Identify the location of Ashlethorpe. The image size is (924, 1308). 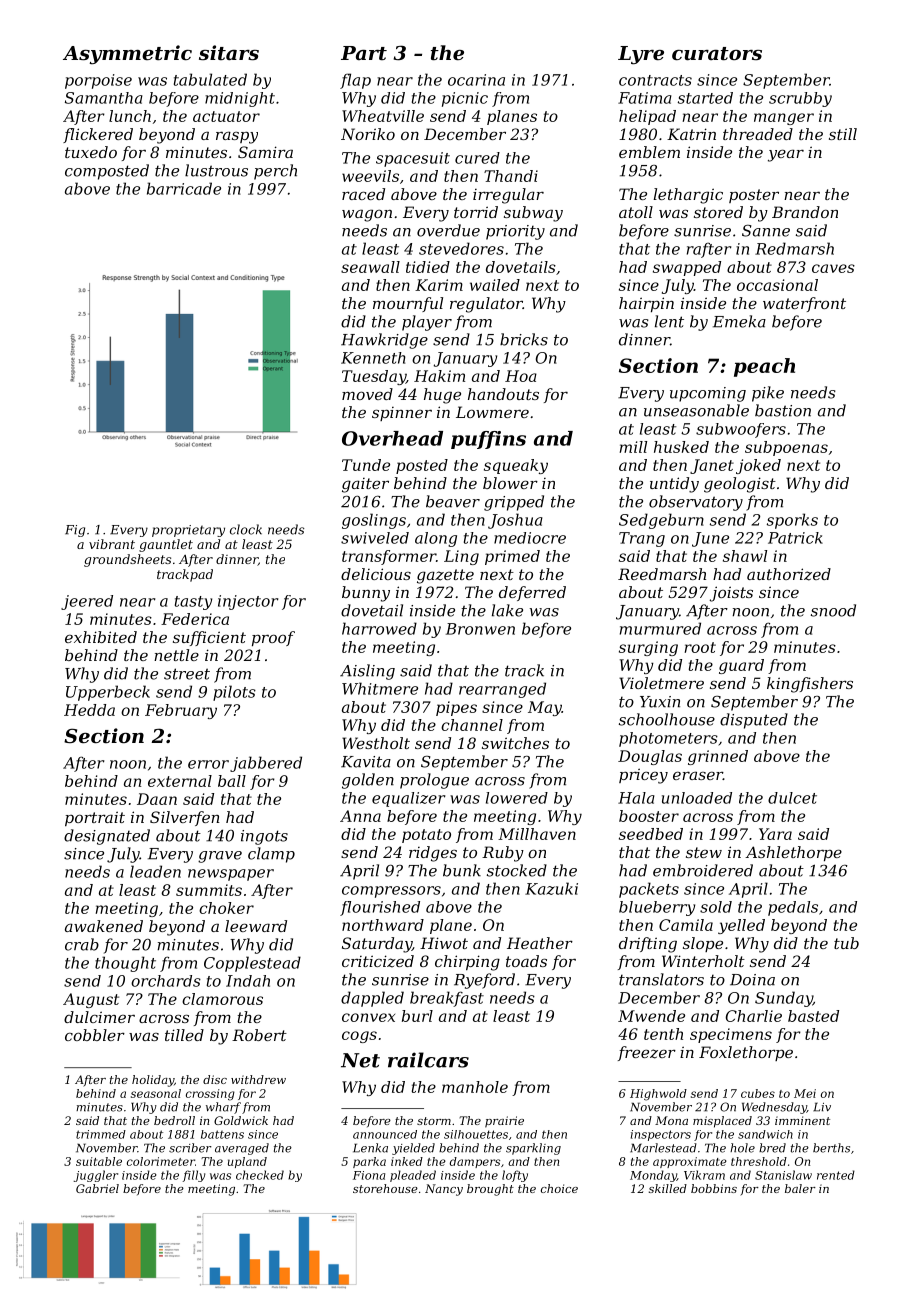
(793, 853).
